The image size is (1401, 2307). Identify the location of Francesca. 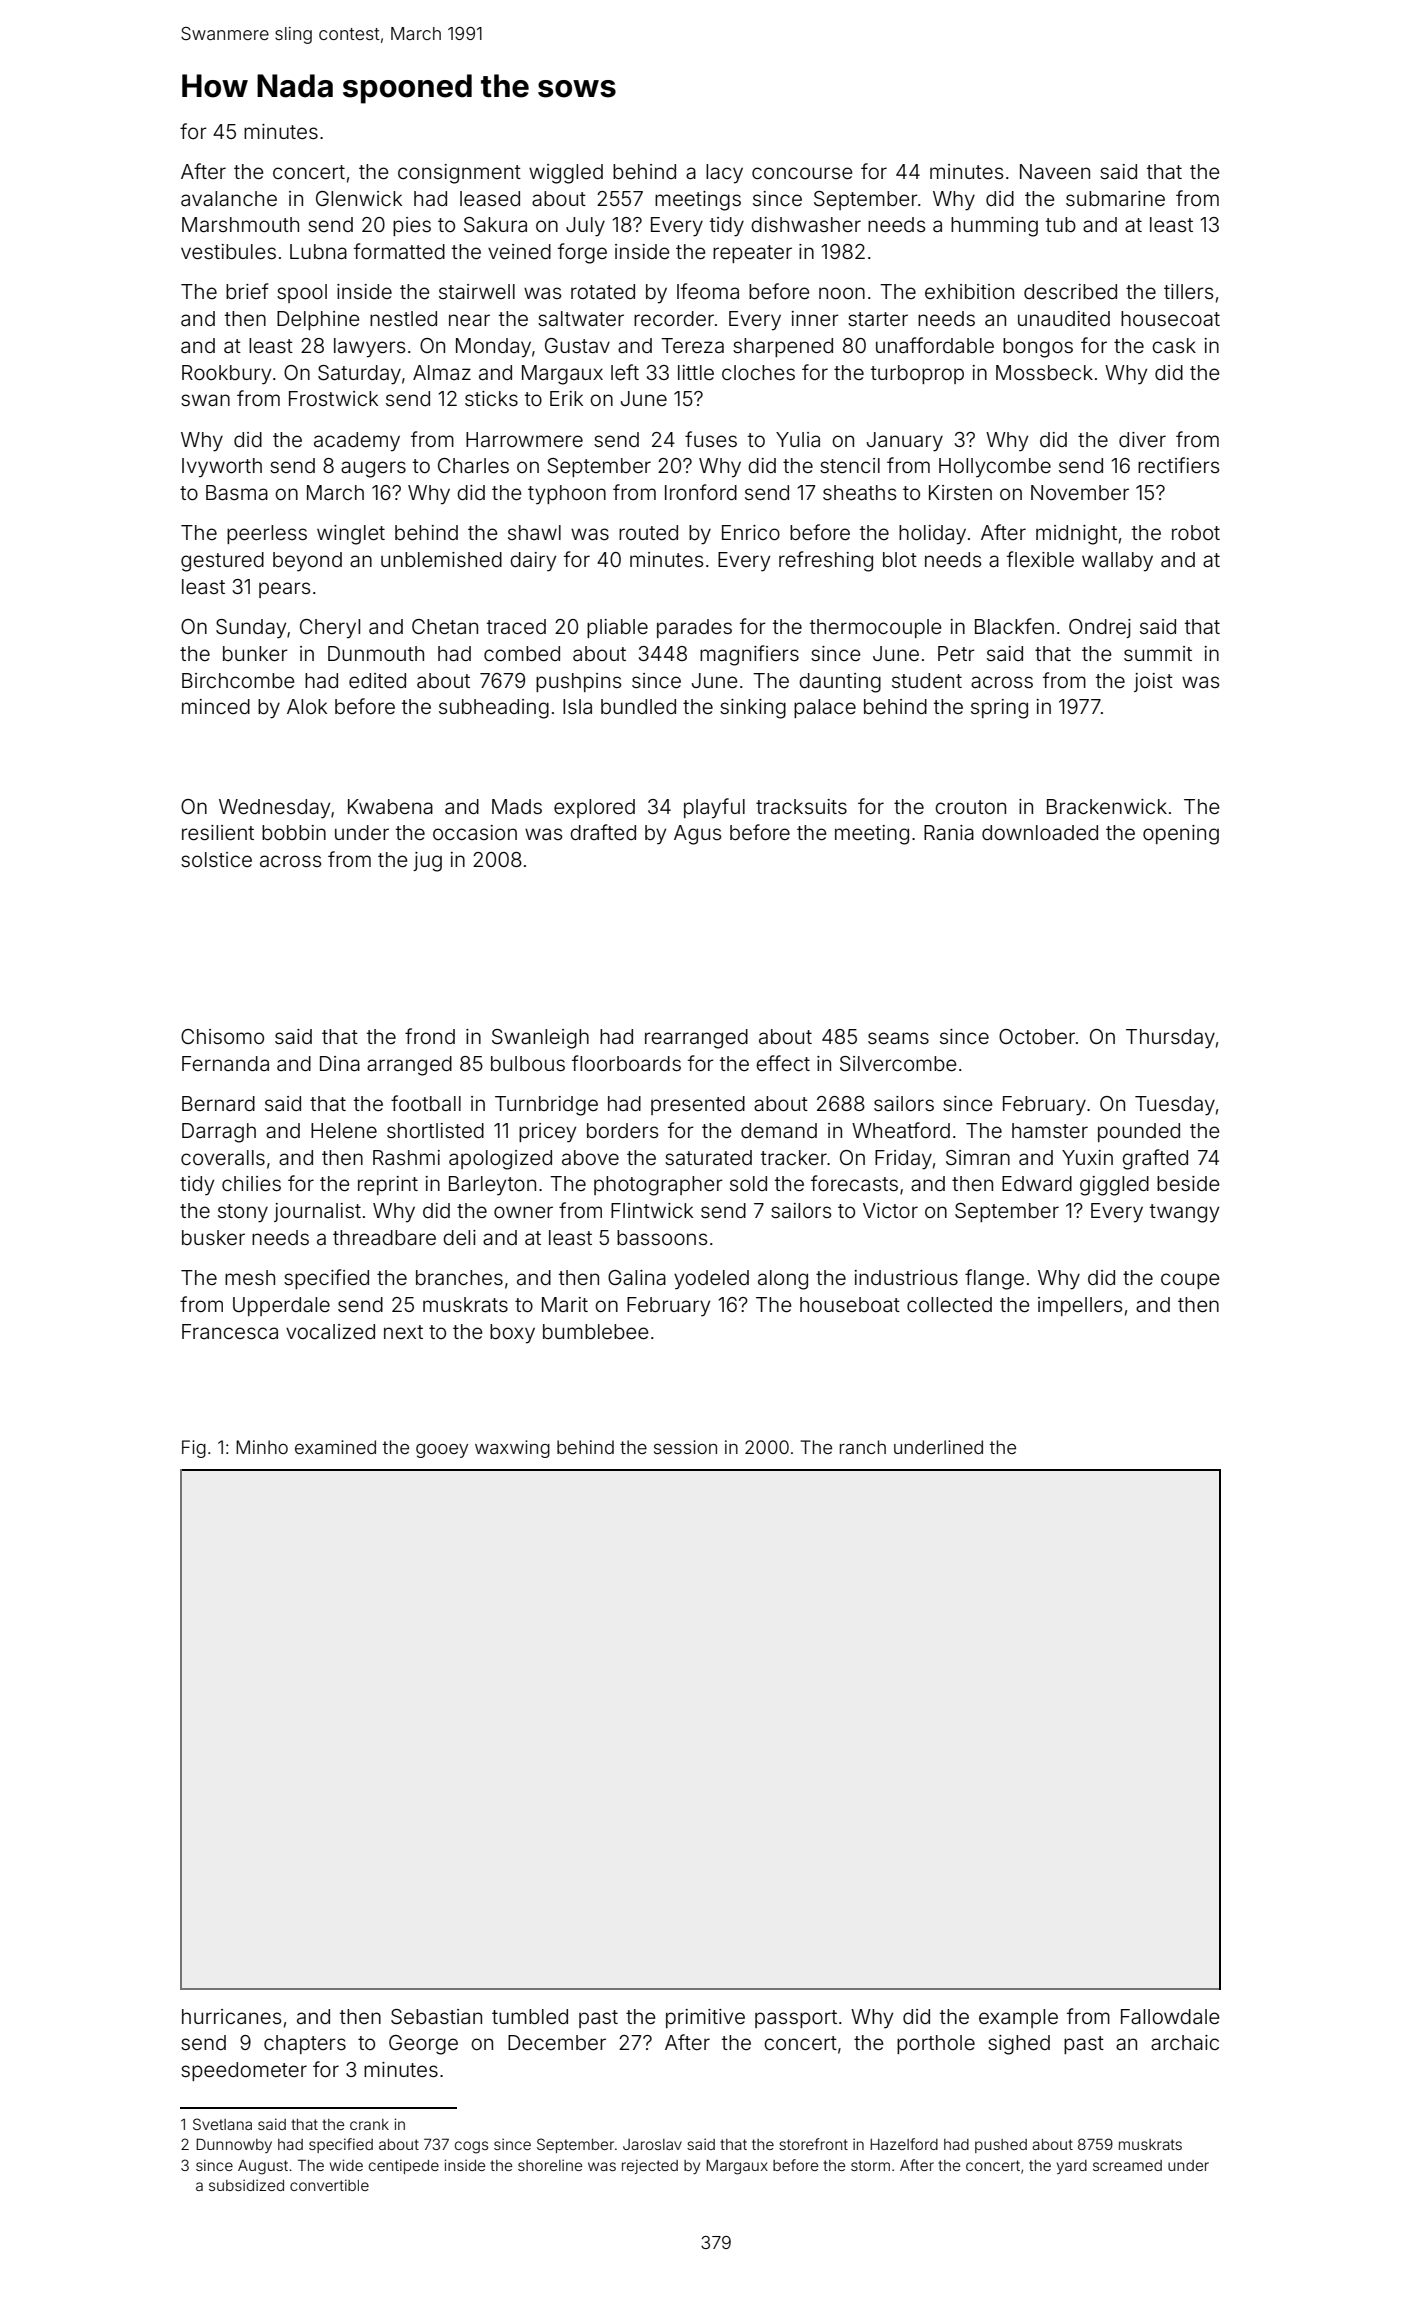
(230, 1331).
